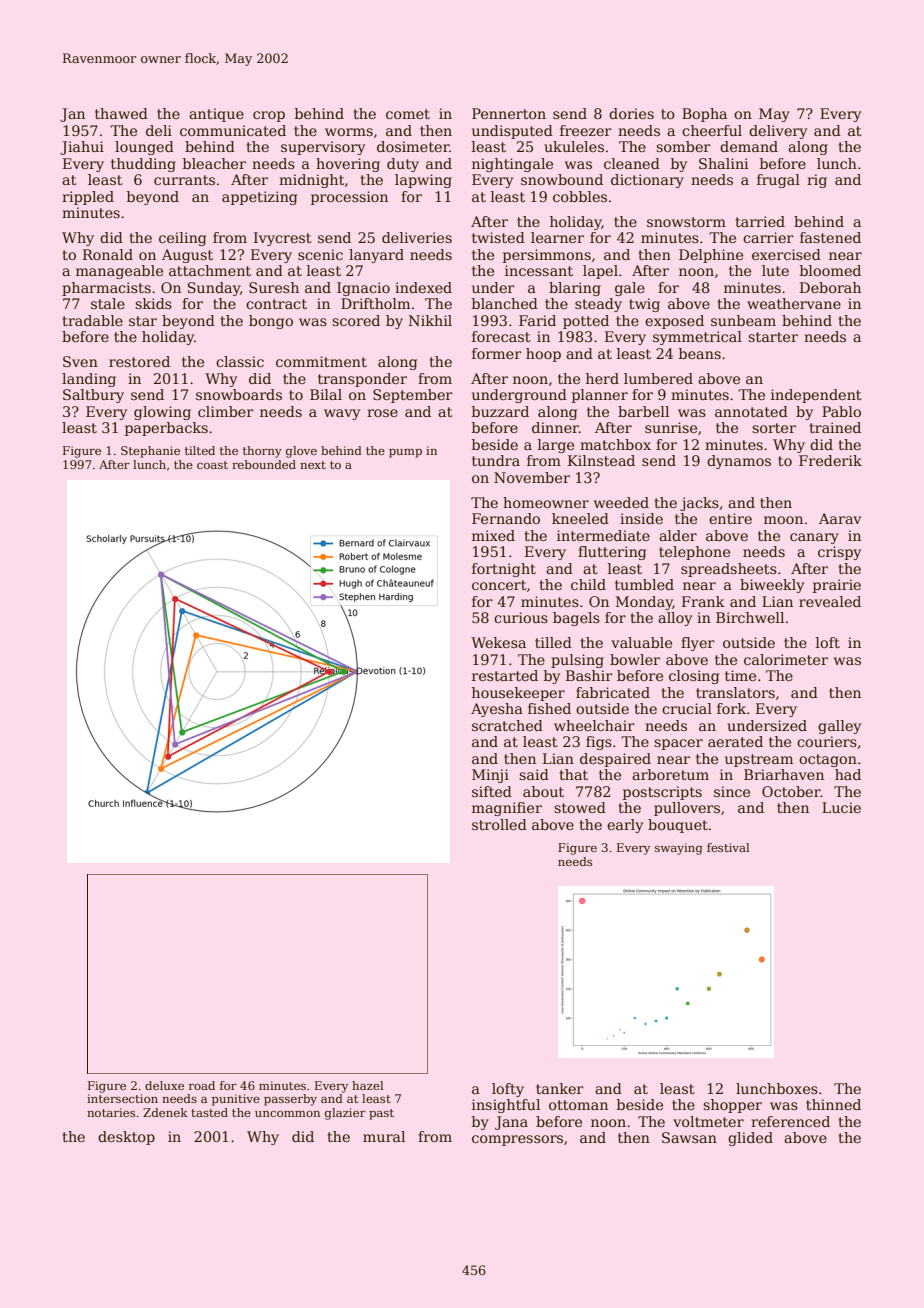  Describe the element at coordinates (704, 115) in the screenshot. I see `Bopha` at that location.
